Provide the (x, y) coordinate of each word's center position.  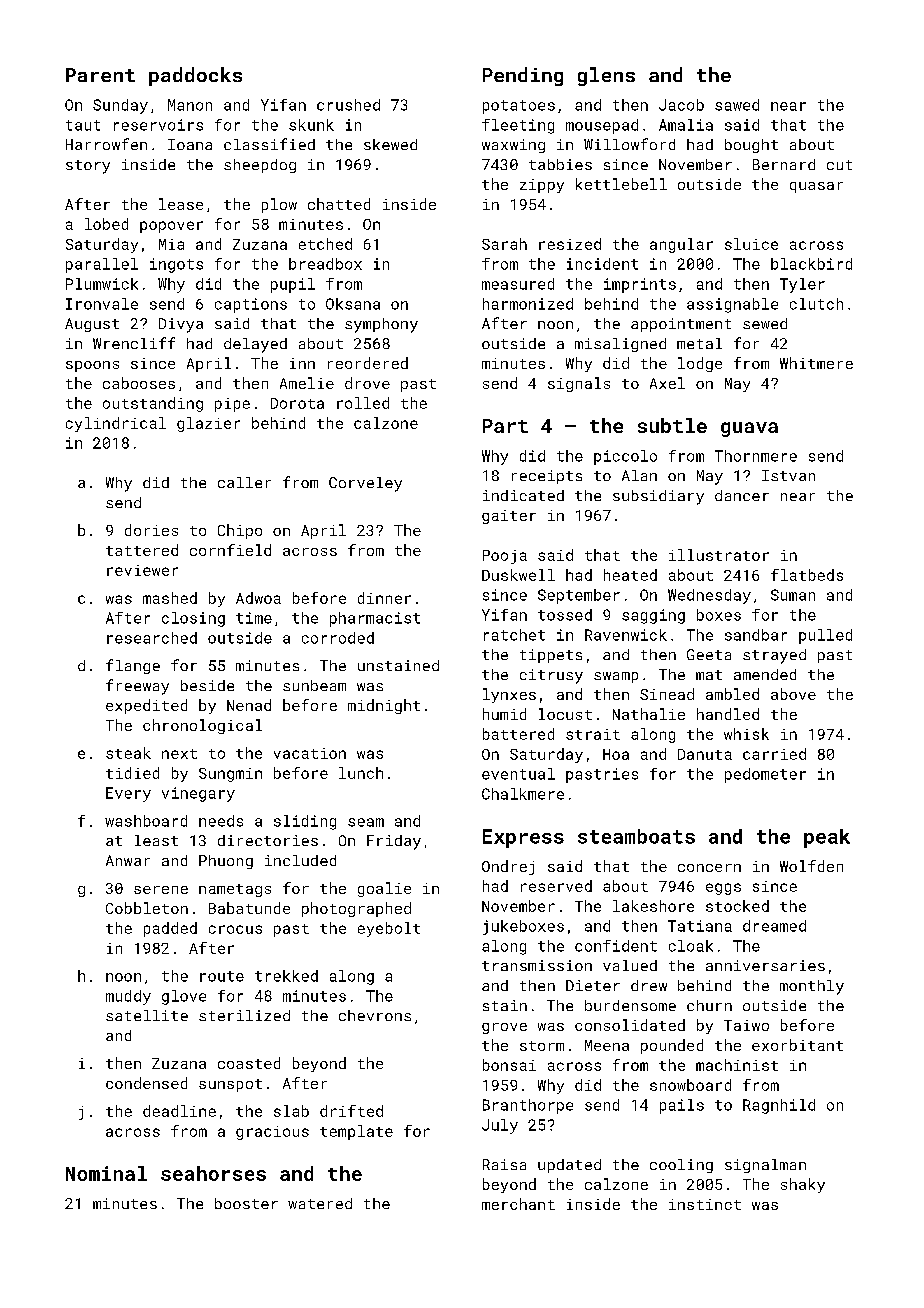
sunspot (230, 1085)
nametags (235, 890)
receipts (547, 477)
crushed (348, 105)
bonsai (509, 1065)
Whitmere (816, 363)
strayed (774, 656)
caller (244, 482)
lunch (361, 773)
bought (751, 146)
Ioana (190, 144)
